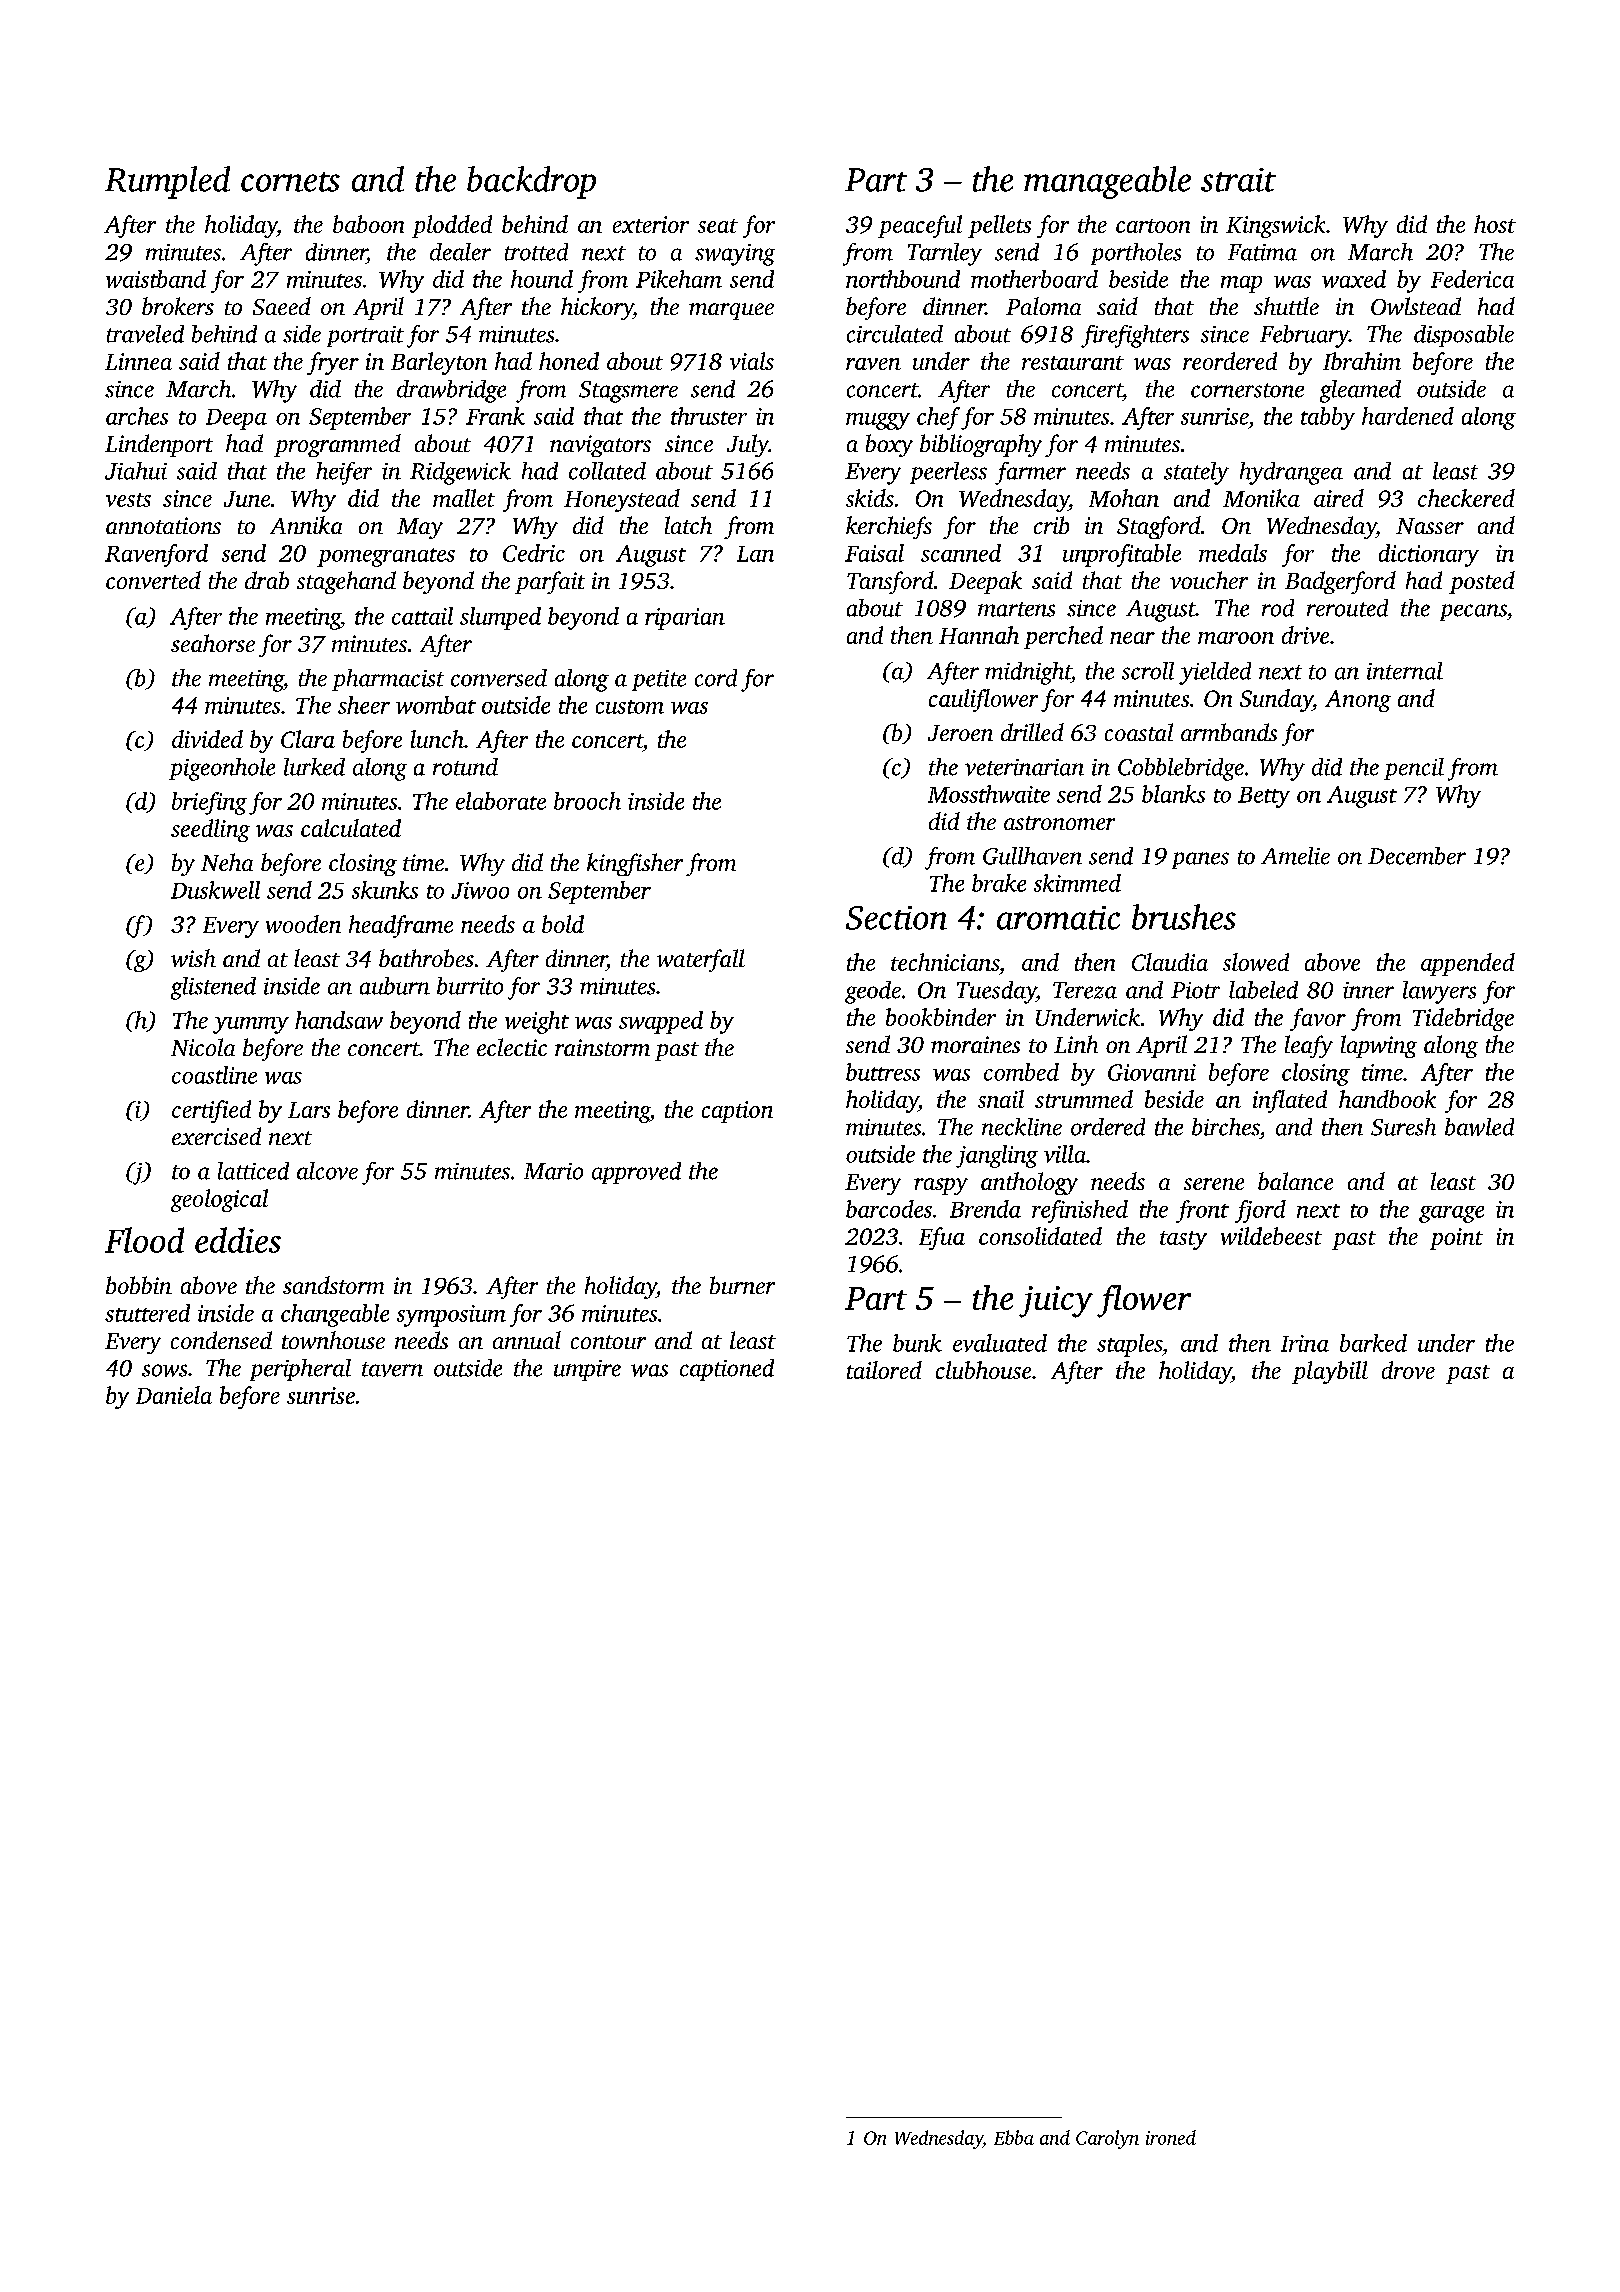  What do you see at coordinates (688, 525) in the screenshot?
I see `latch` at bounding box center [688, 525].
